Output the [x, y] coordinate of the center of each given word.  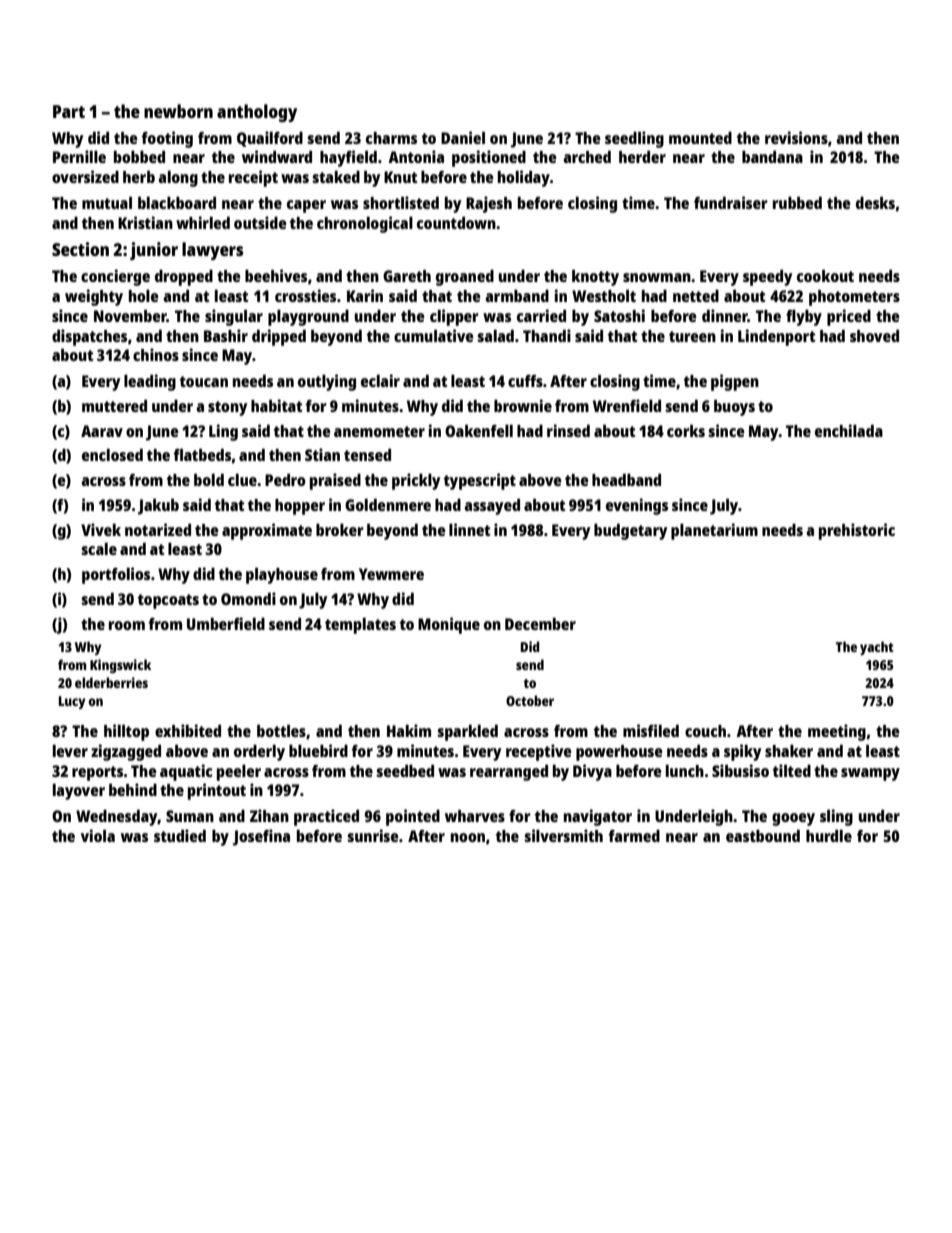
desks [875, 202]
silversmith [563, 835]
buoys [734, 407]
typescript [480, 481]
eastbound [763, 835]
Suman [190, 816]
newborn [178, 111]
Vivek [101, 529]
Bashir [226, 335]
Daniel [463, 137]
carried [541, 315]
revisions [796, 137]
